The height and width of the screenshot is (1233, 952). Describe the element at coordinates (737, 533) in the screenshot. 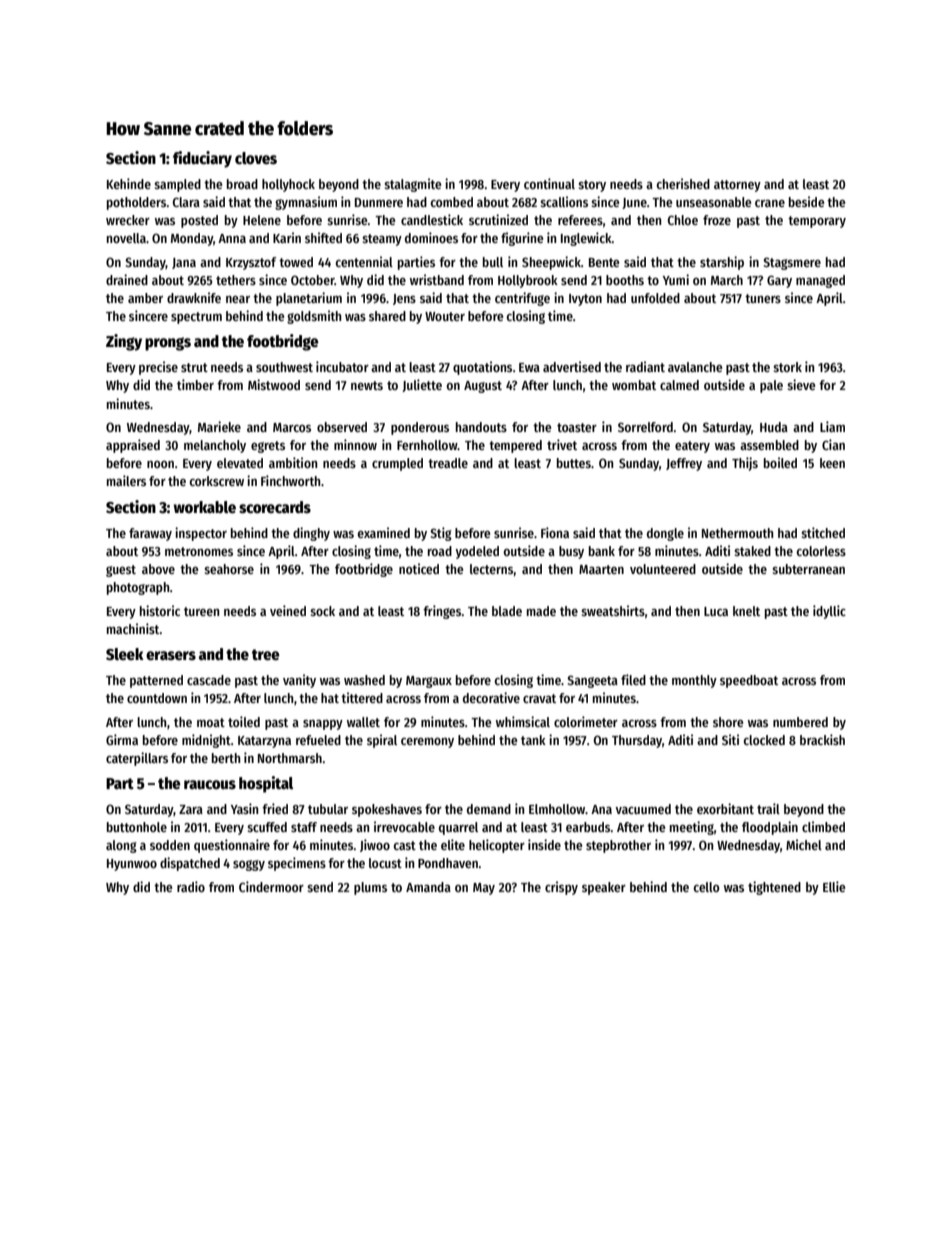

I see `Nethermouth` at that location.
